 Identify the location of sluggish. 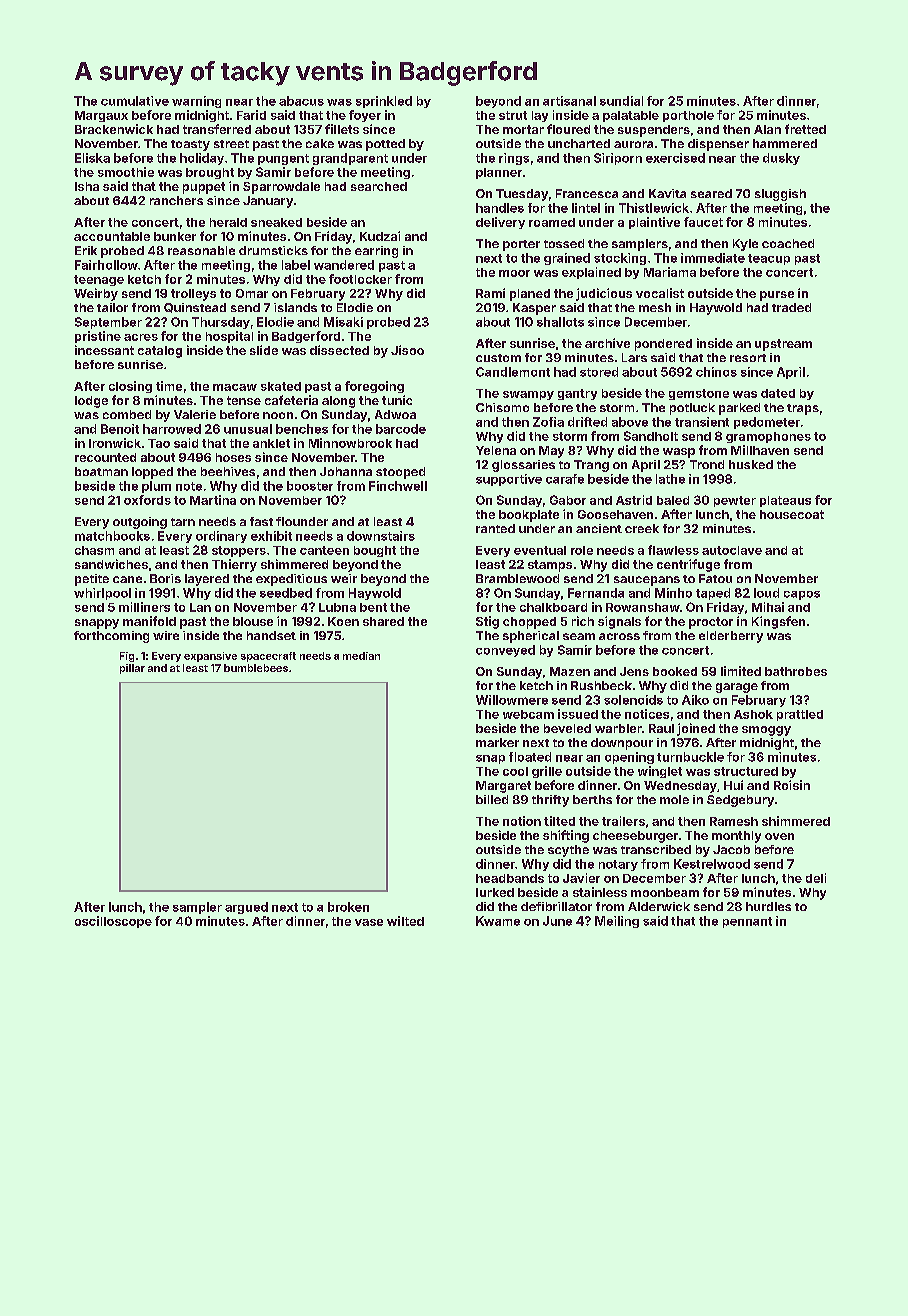
(780, 195).
